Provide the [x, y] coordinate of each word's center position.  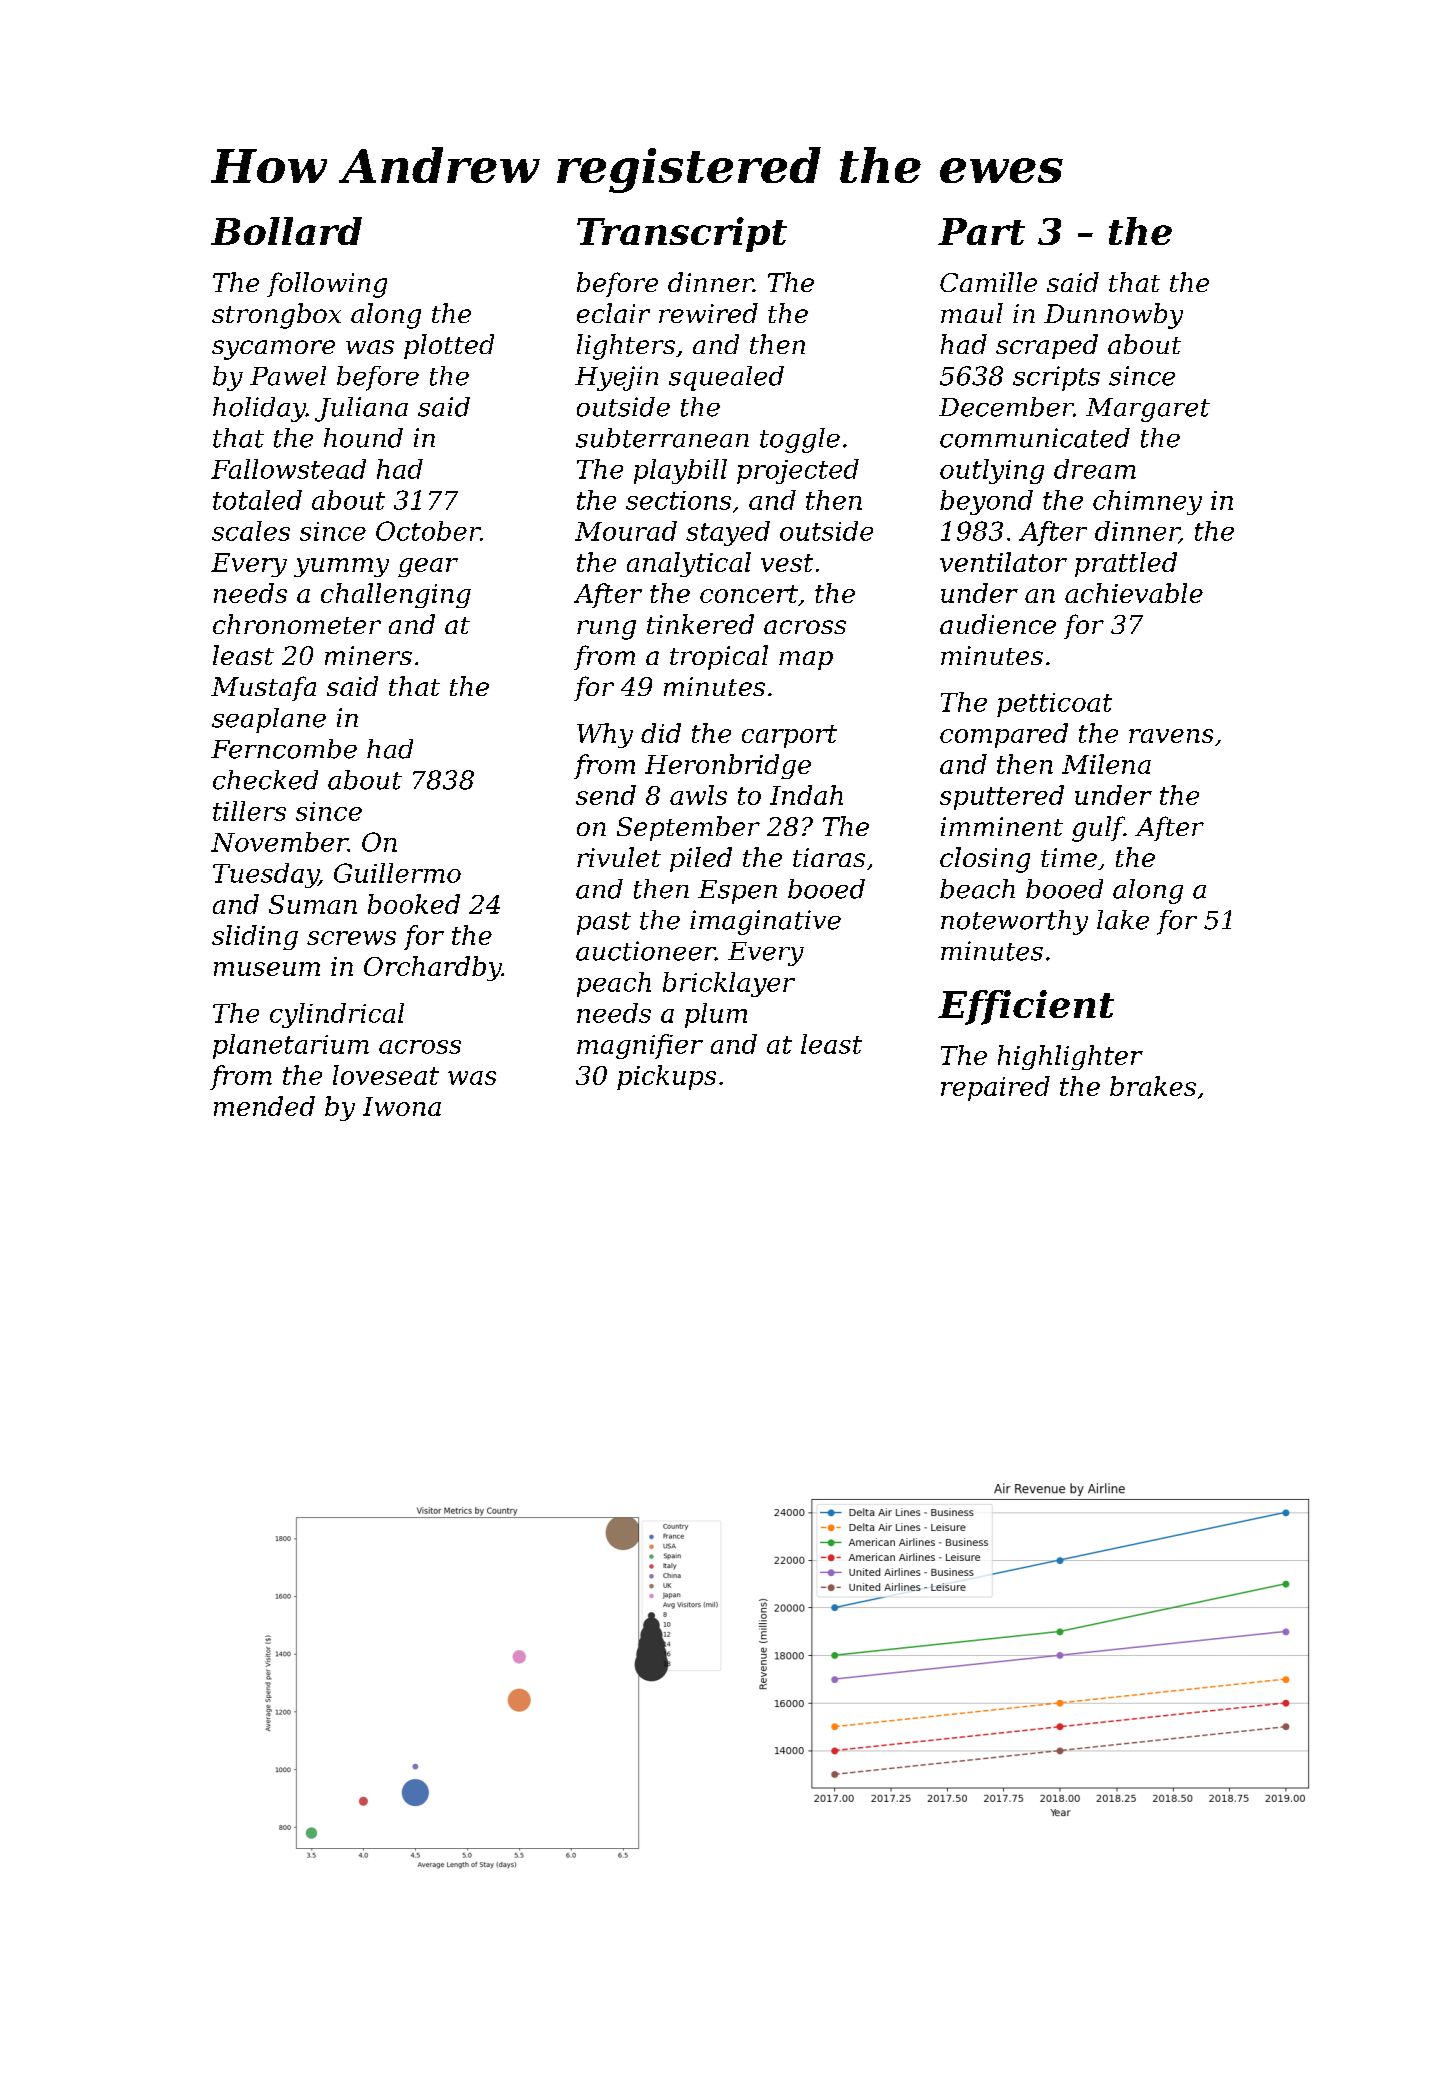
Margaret [1148, 410]
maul [972, 313]
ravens [1171, 736]
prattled [1126, 564]
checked [265, 780]
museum [267, 969]
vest [787, 563]
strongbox [276, 316]
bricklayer [729, 984]
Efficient [1026, 1007]
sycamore [273, 350]
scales [251, 531]
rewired [708, 313]
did [661, 733]
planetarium [291, 1046]
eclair [613, 313]
